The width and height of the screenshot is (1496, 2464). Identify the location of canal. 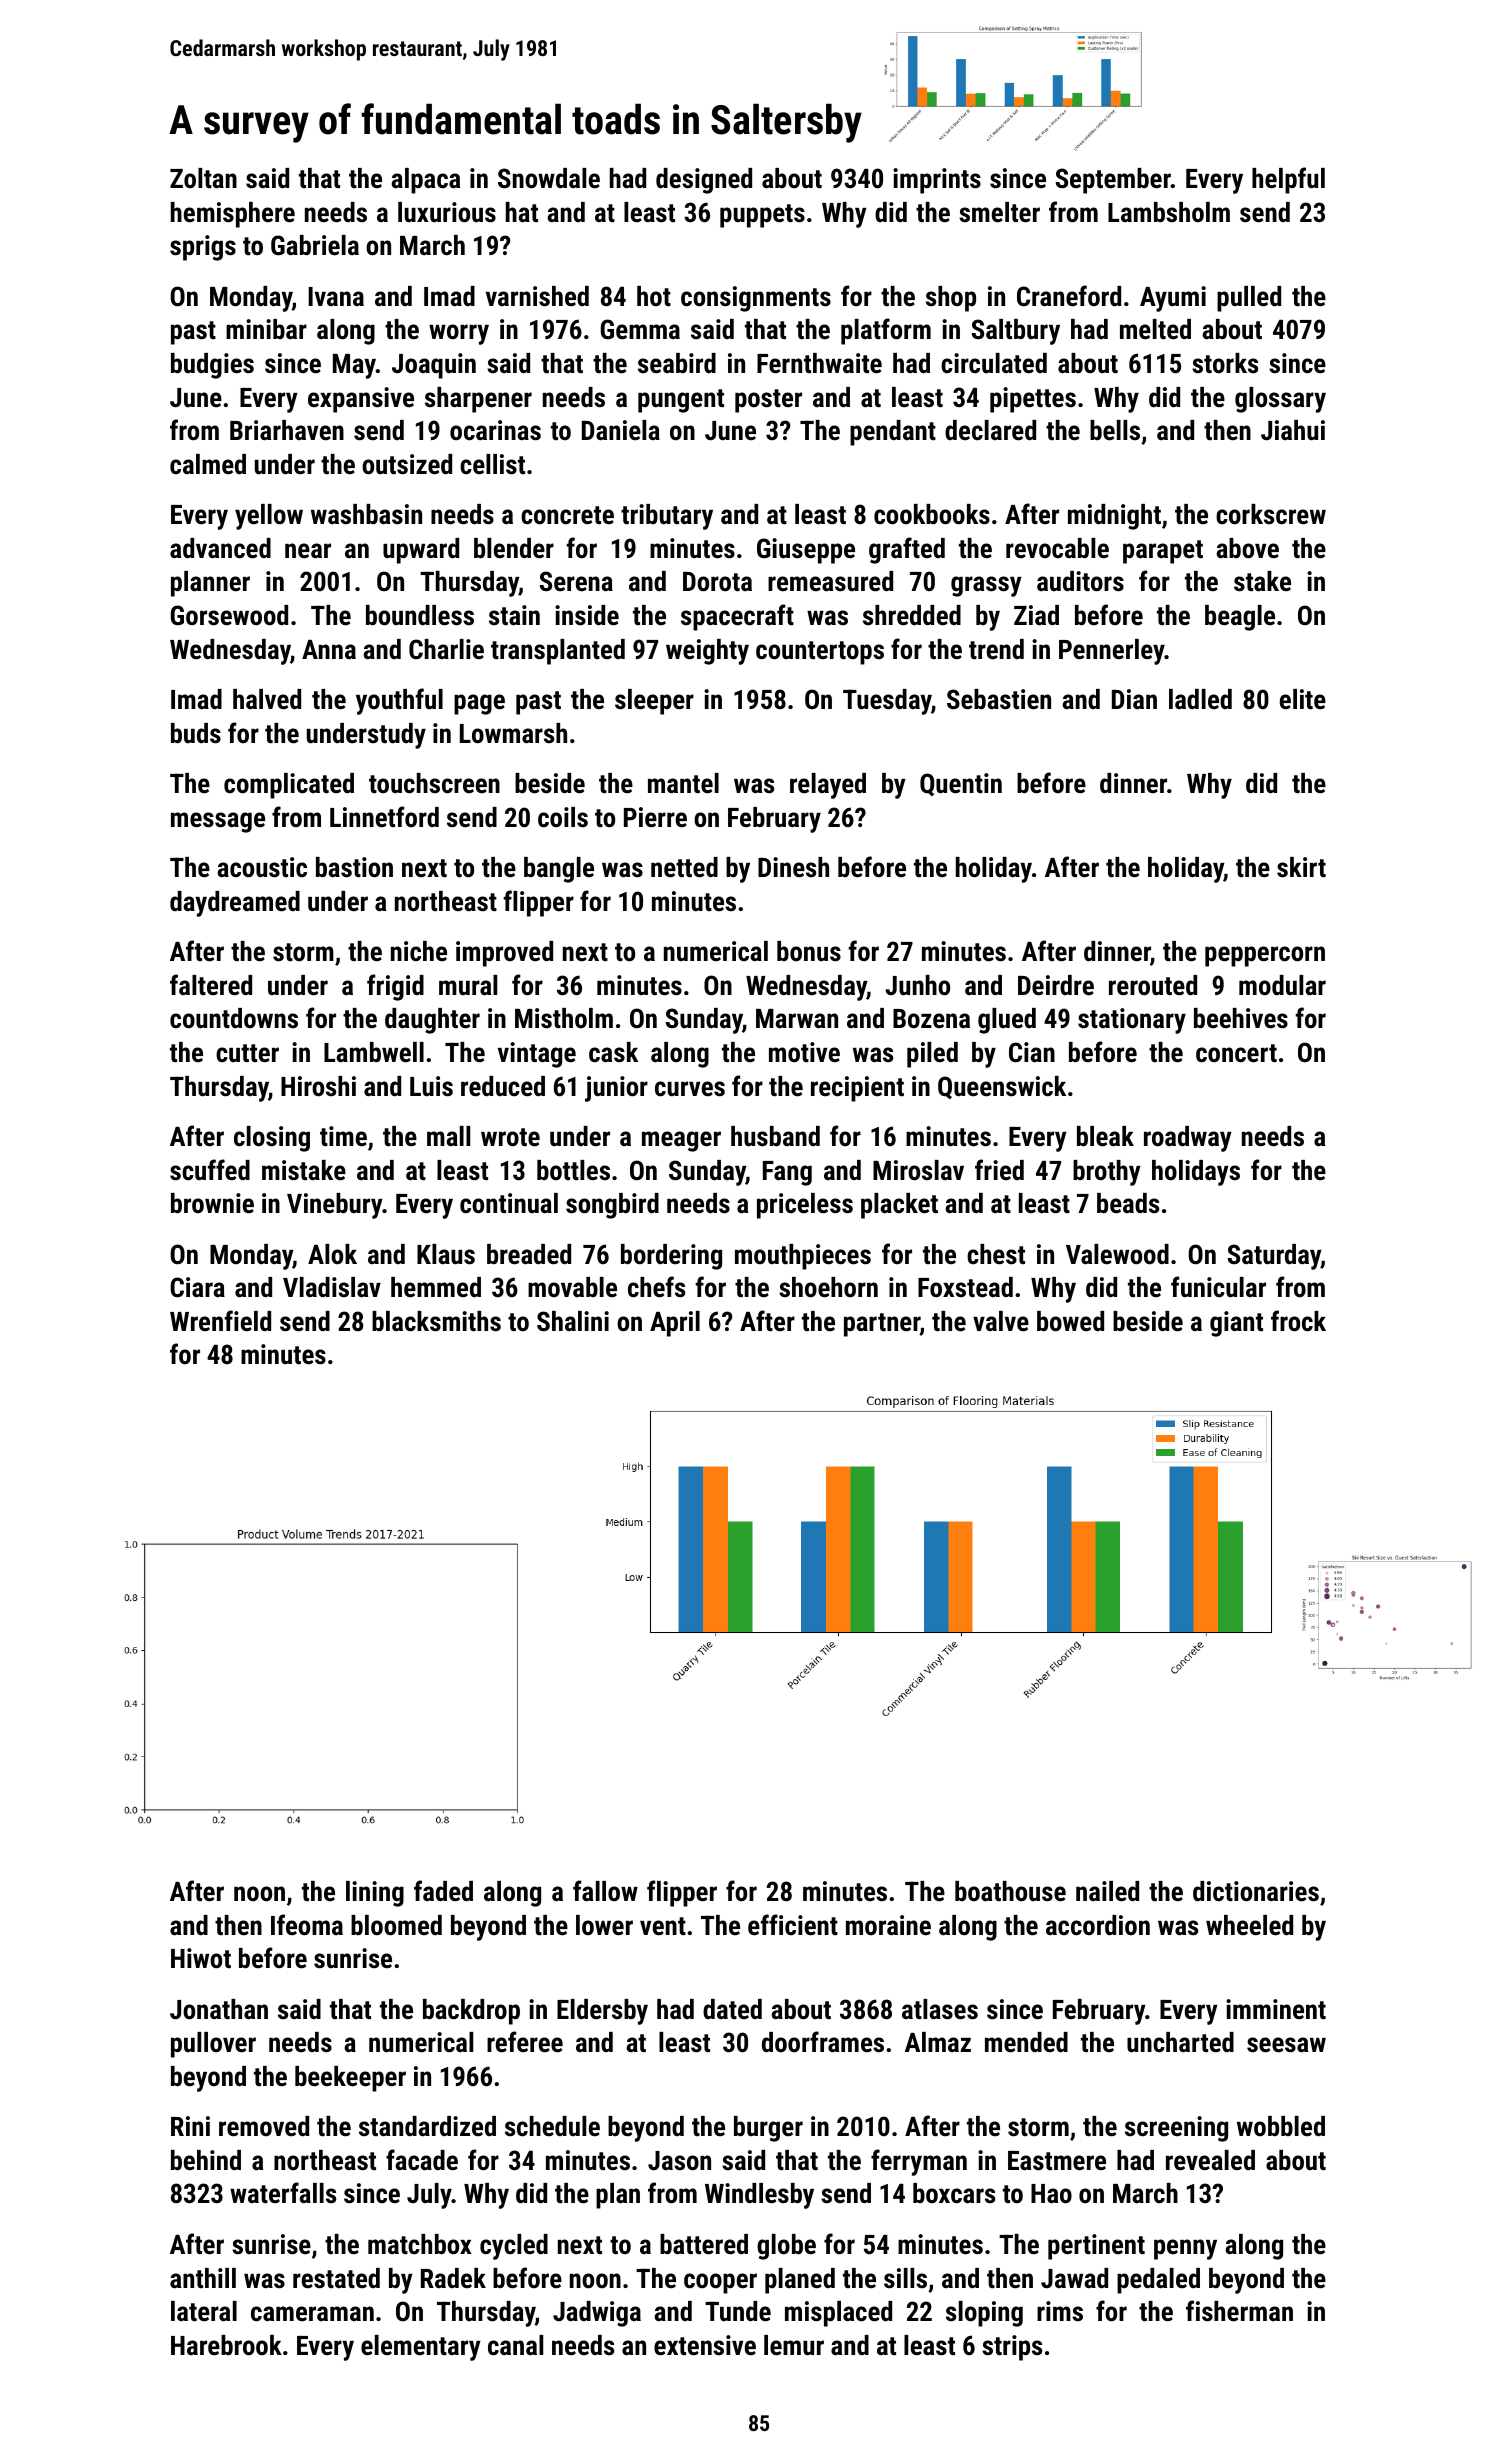
(515, 2345).
